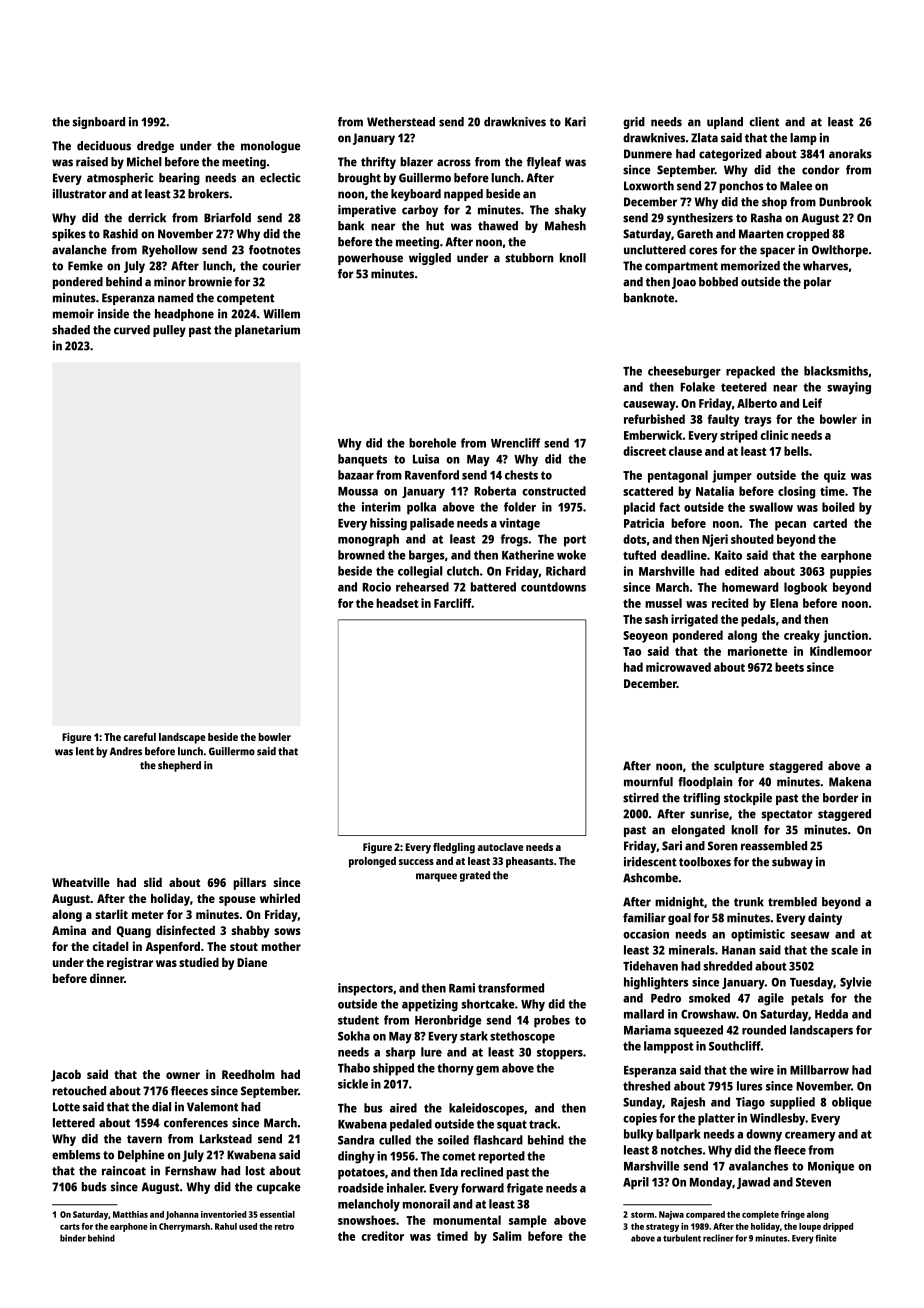  Describe the element at coordinates (416, 162) in the screenshot. I see `blazer` at that location.
